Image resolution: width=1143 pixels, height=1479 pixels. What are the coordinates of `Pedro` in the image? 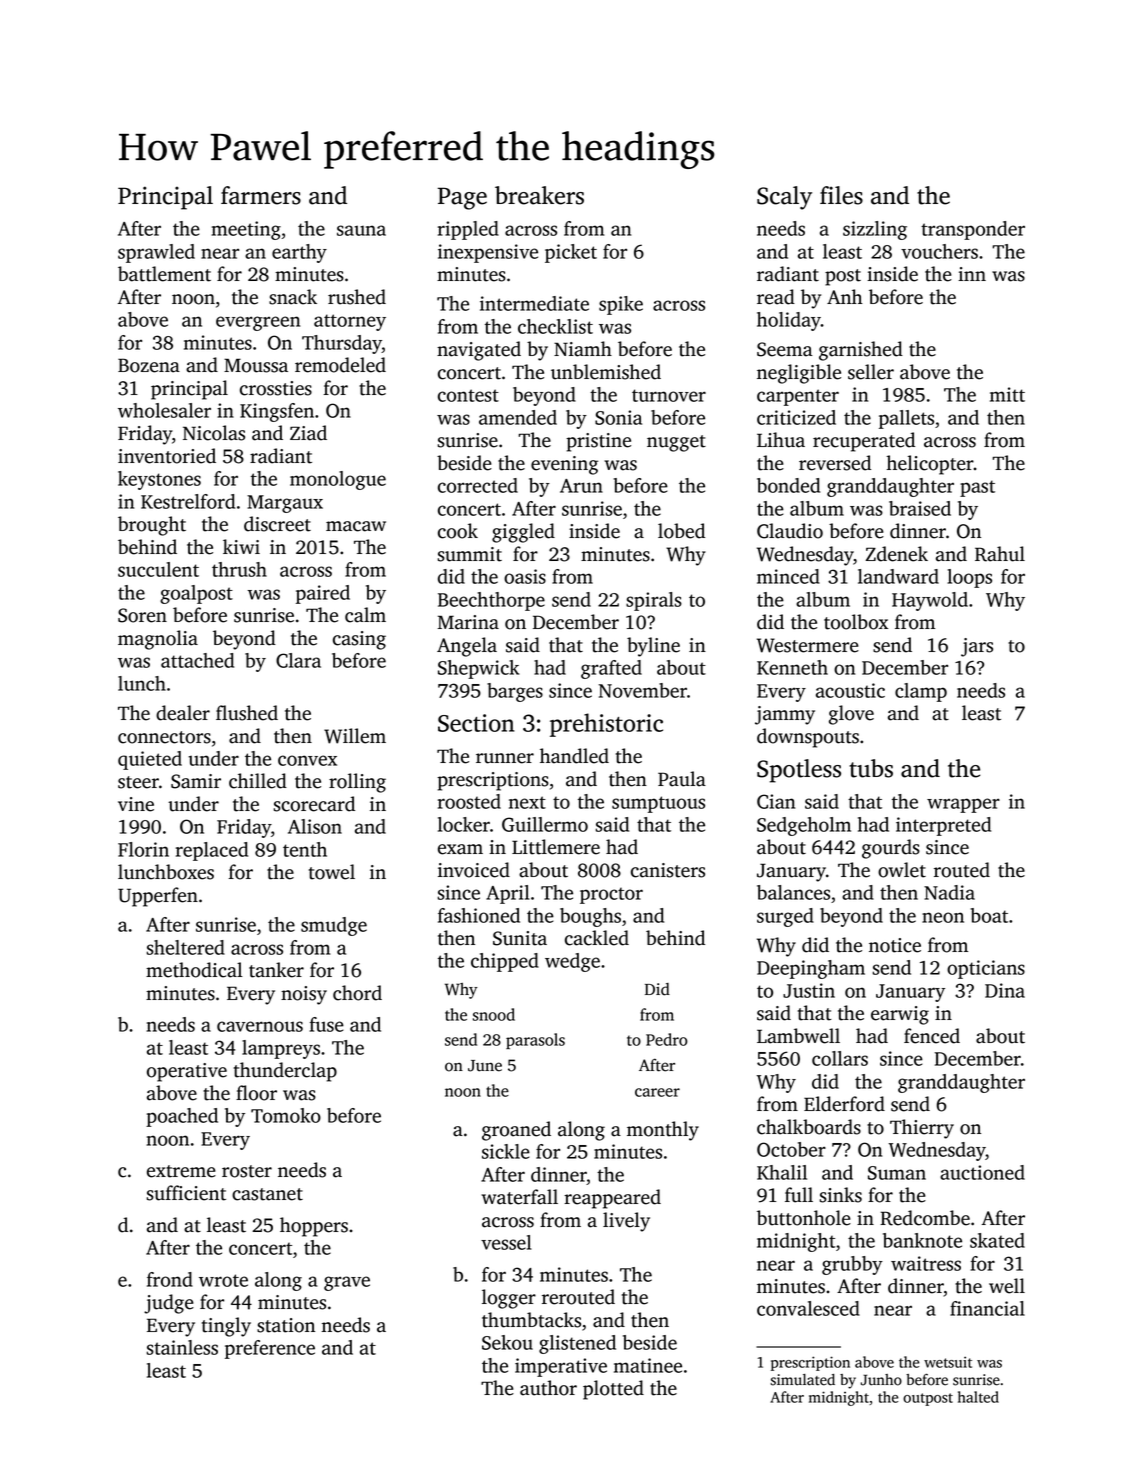 It's located at (667, 1039).
